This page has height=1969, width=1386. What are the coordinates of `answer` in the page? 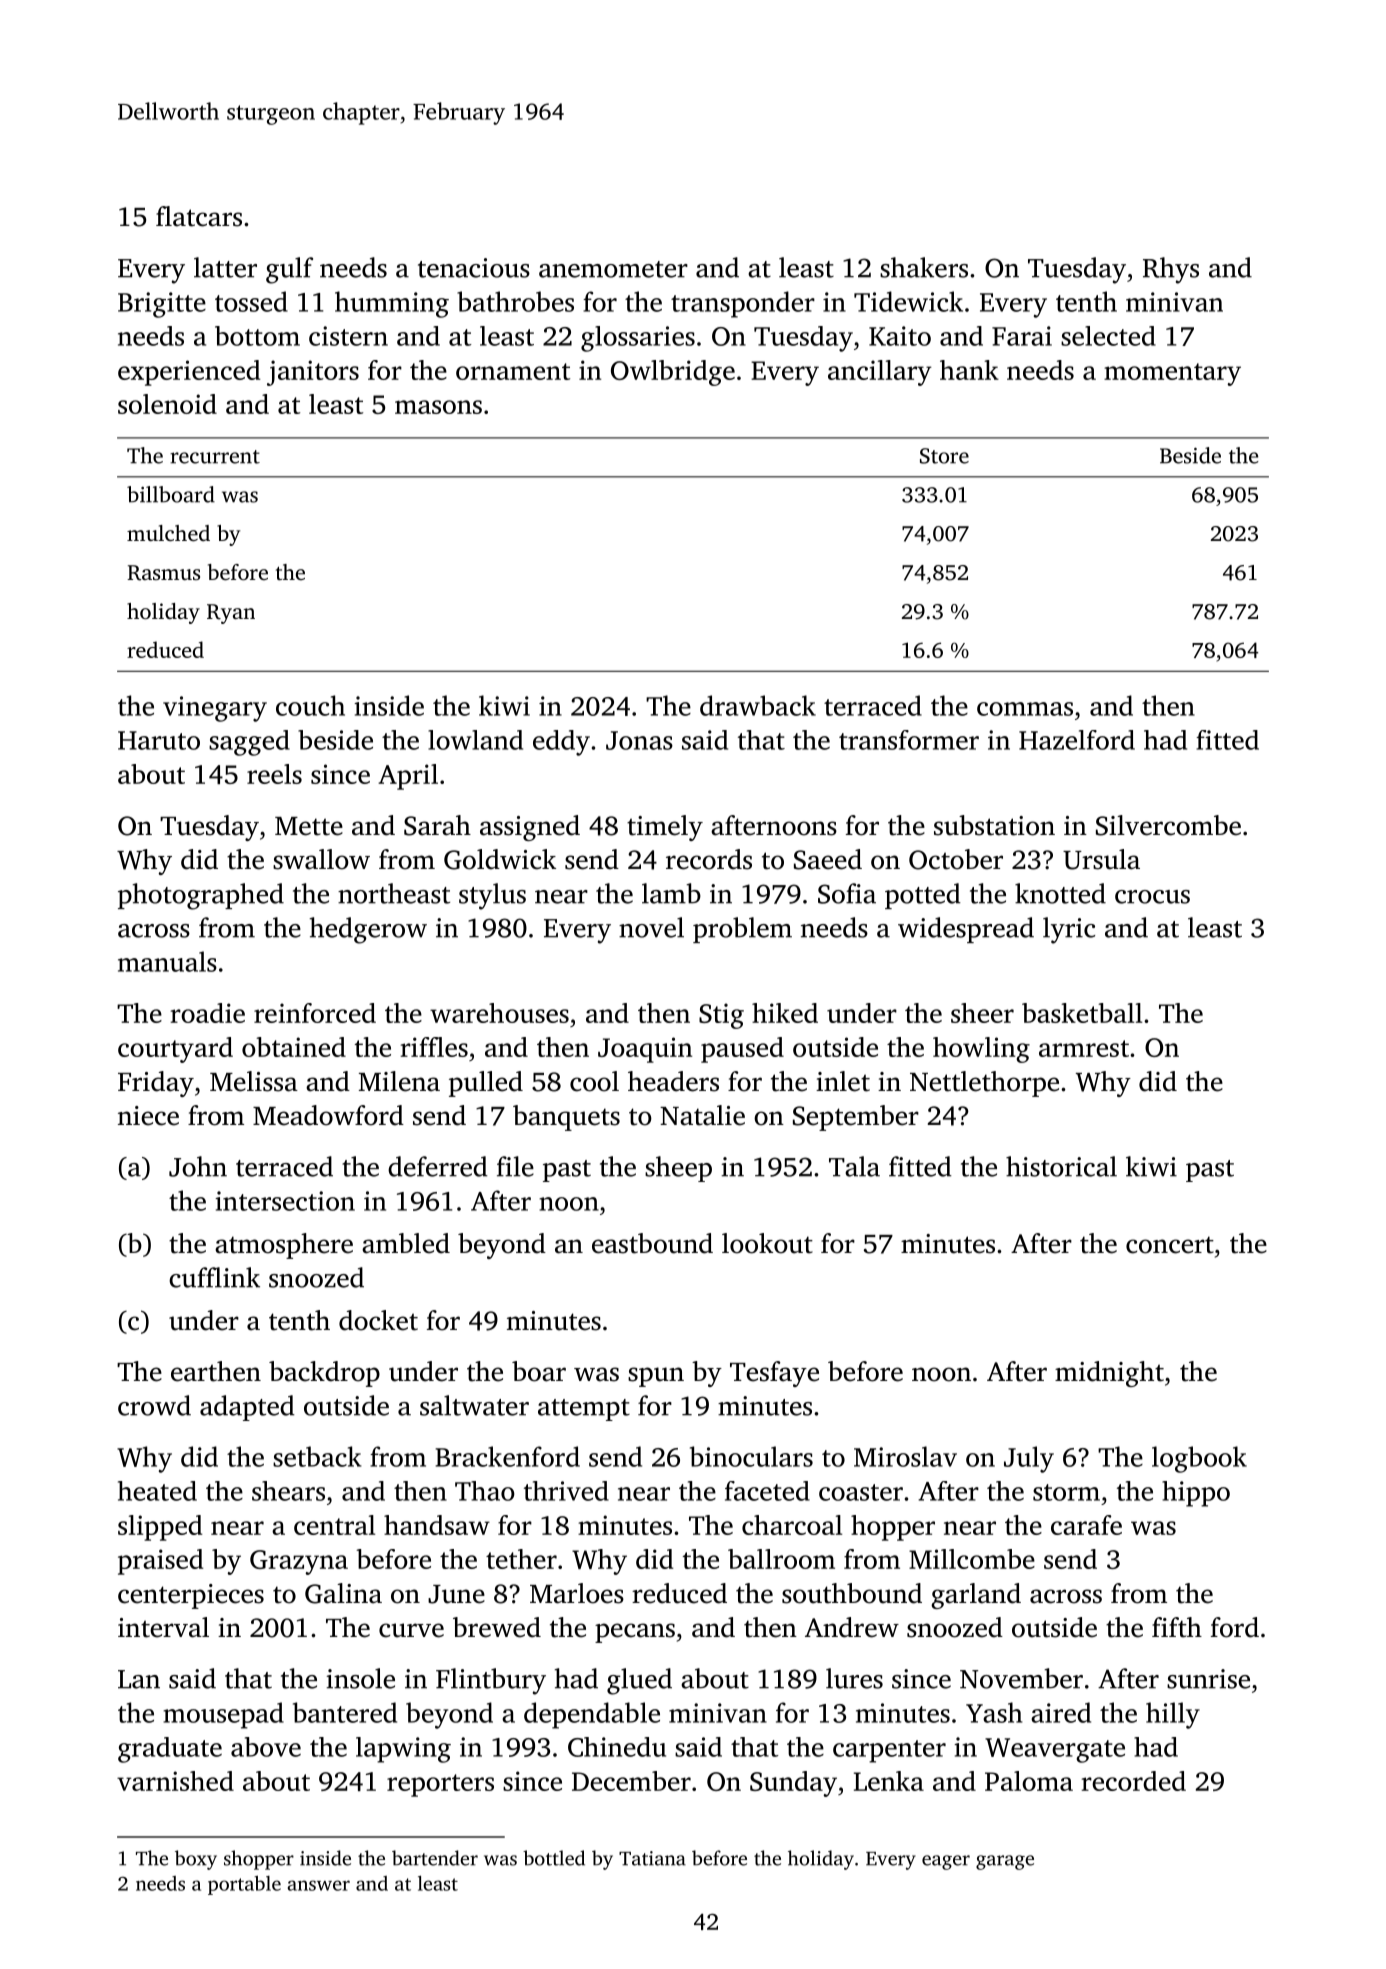 It's located at (319, 1885).
